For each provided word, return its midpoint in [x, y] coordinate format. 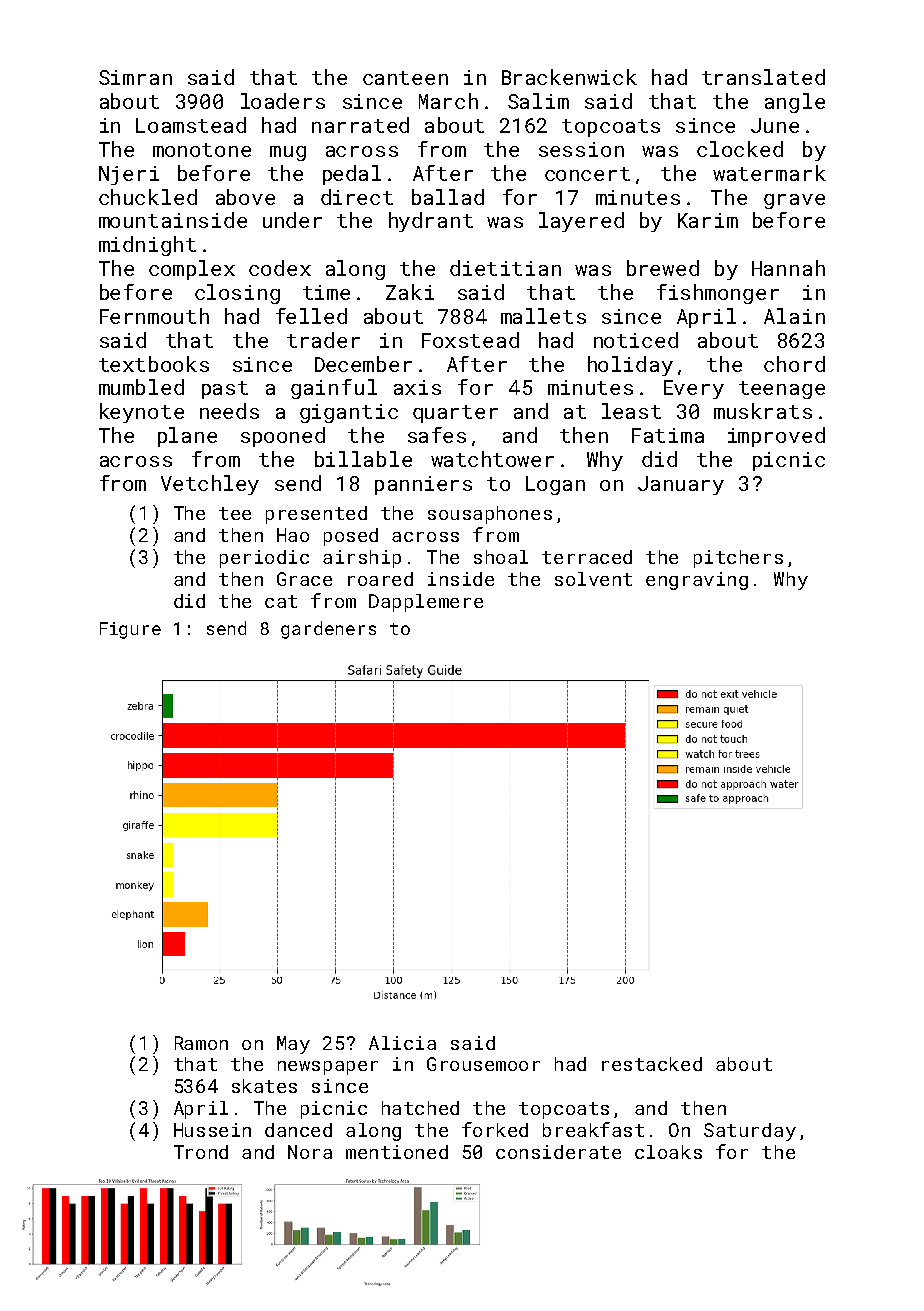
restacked [652, 1064]
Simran [135, 77]
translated [763, 77]
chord [794, 364]
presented [316, 515]
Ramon [201, 1043]
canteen [405, 78]
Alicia [402, 1043]
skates [264, 1086]
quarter [455, 414]
